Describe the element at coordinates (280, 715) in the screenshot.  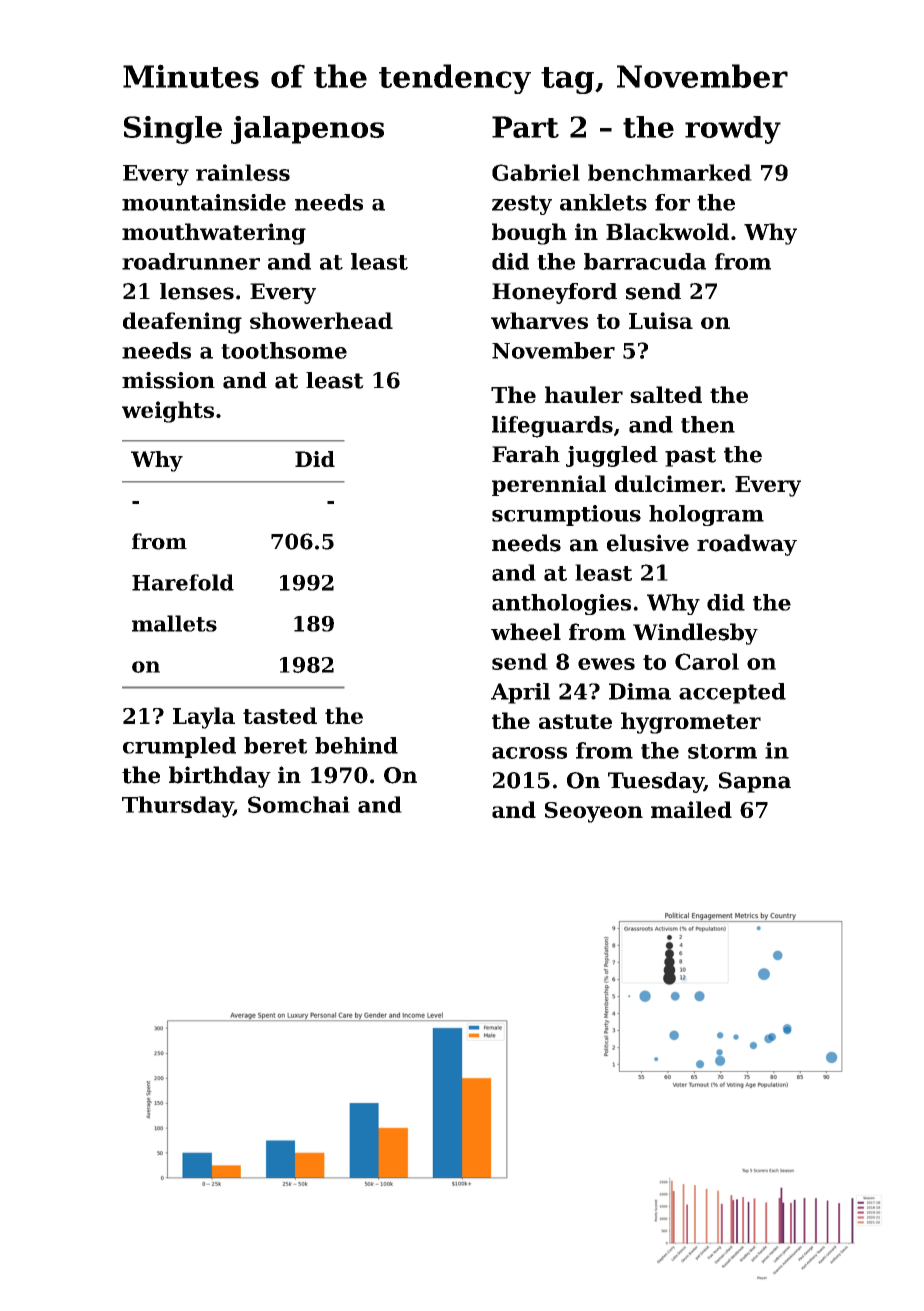
I see `tasted` at that location.
